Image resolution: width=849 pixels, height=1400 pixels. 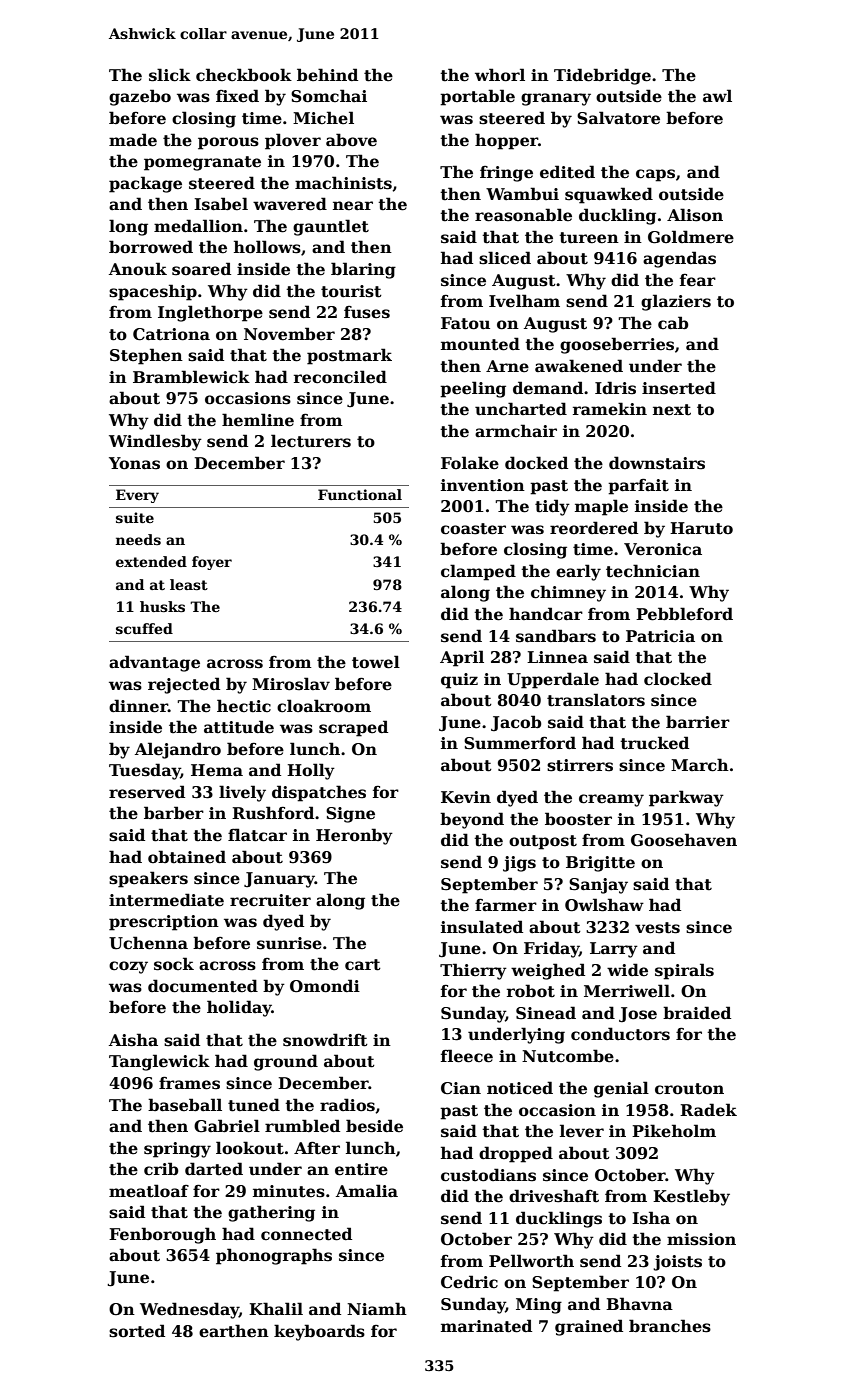 I want to click on Alison, so click(x=695, y=215).
